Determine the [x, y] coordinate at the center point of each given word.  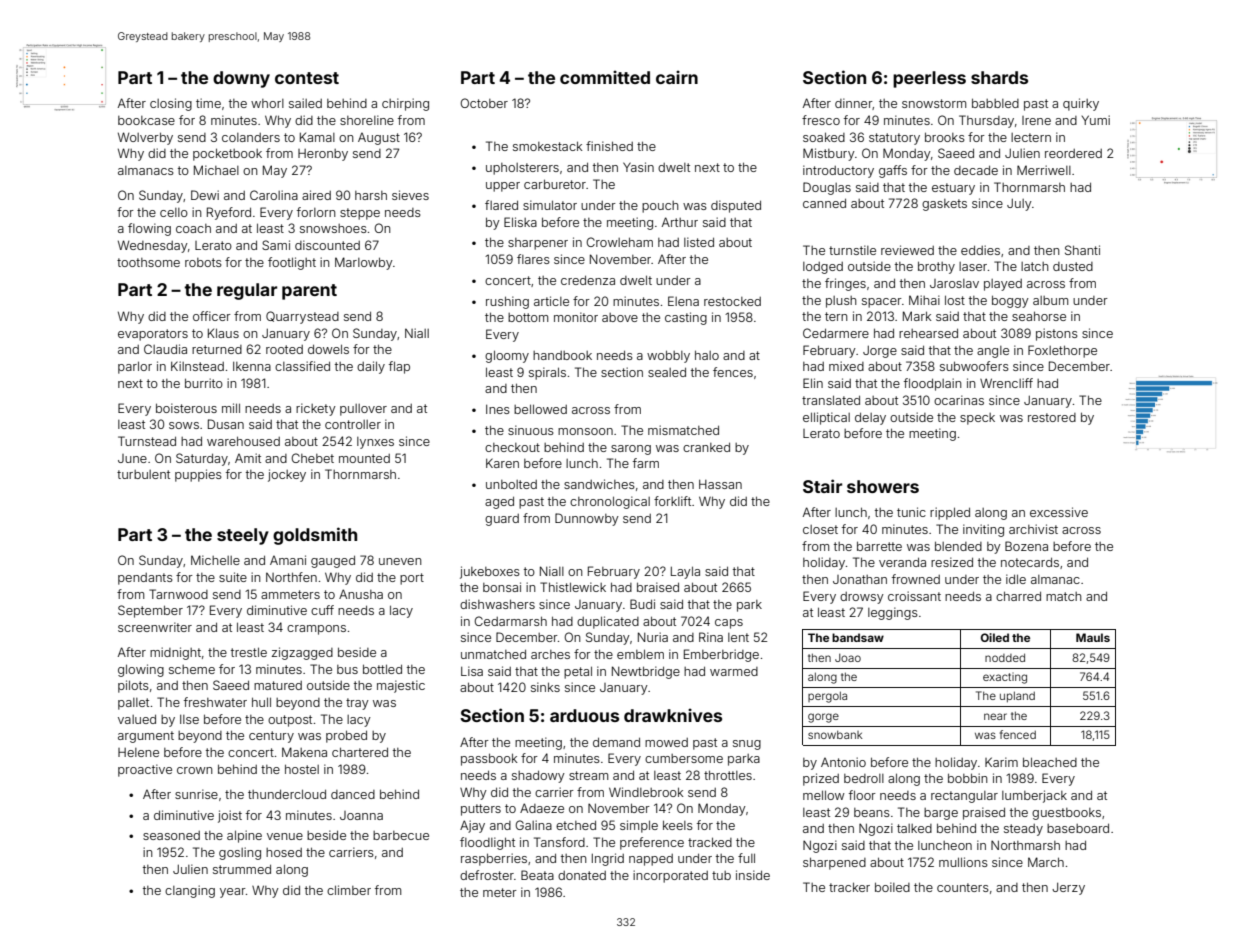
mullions [963, 862]
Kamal [317, 137]
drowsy [862, 598]
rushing [507, 302]
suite [233, 577]
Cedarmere [836, 333]
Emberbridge [721, 655]
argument [146, 737]
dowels [328, 349]
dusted [1073, 266]
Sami [276, 245]
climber [349, 890]
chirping [405, 104]
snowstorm [934, 103]
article [551, 301]
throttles [728, 775]
